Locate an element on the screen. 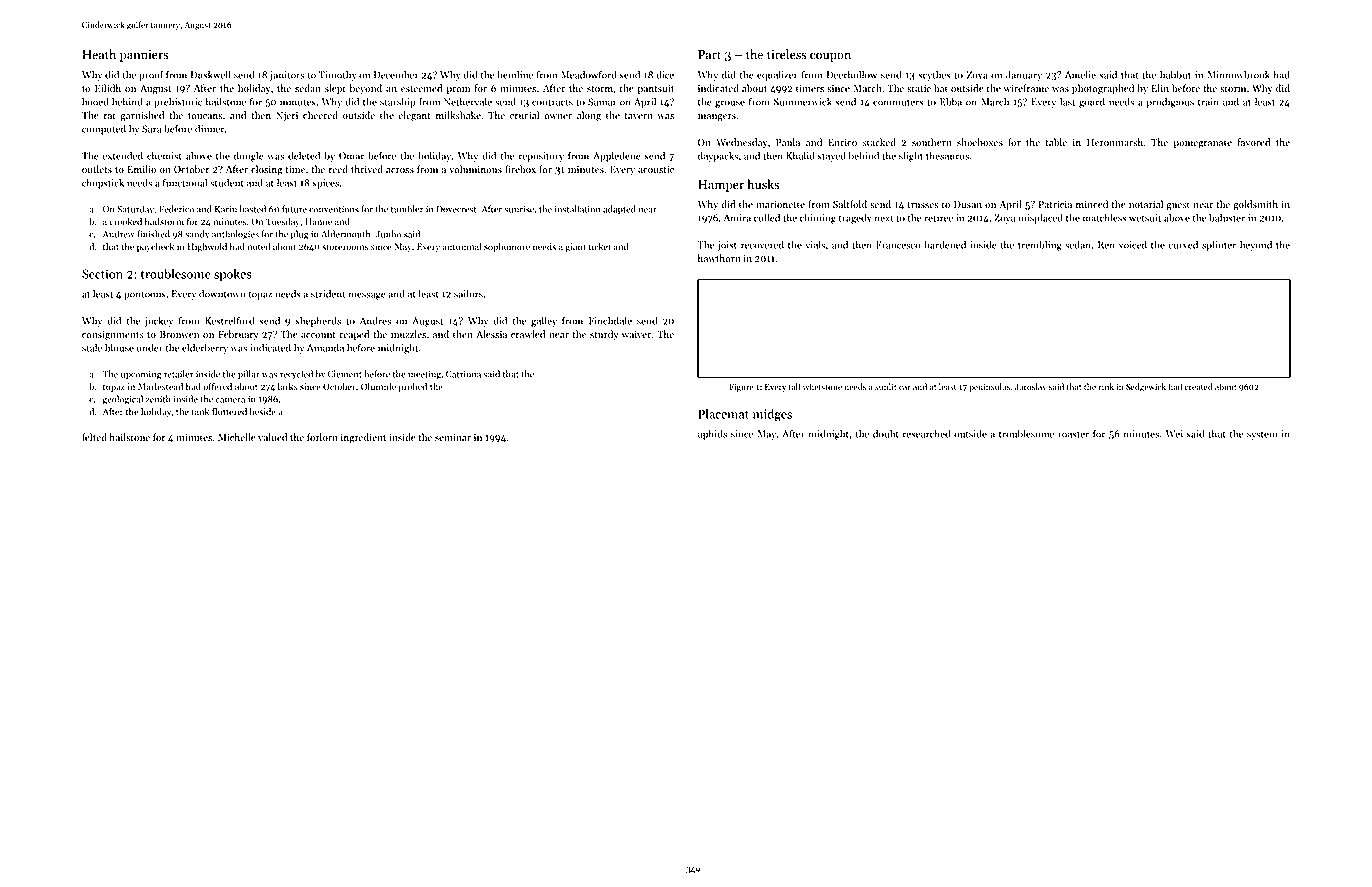 This screenshot has height=887, width=1372. panniers is located at coordinates (144, 56).
